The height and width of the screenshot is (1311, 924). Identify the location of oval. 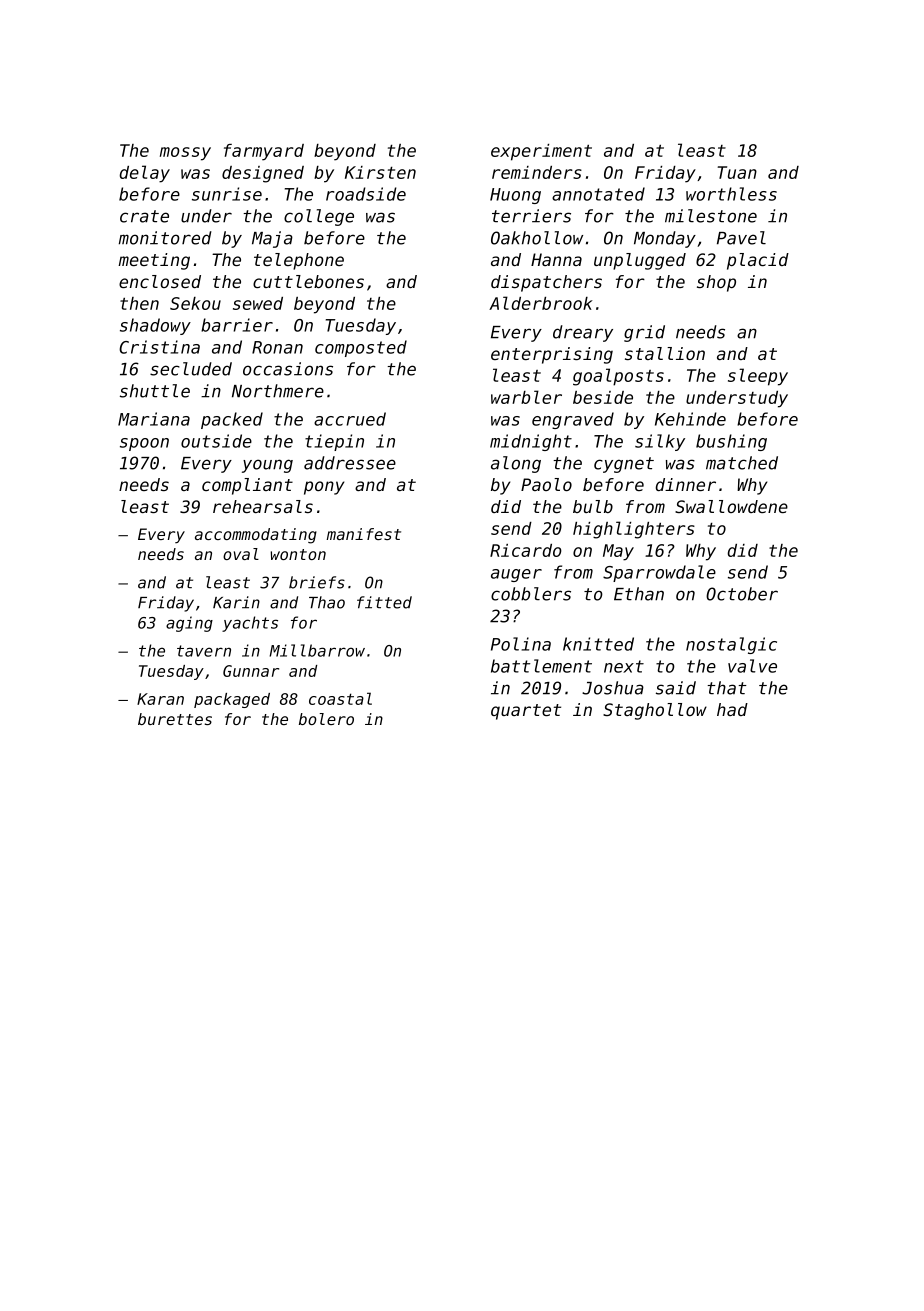
(241, 554).
